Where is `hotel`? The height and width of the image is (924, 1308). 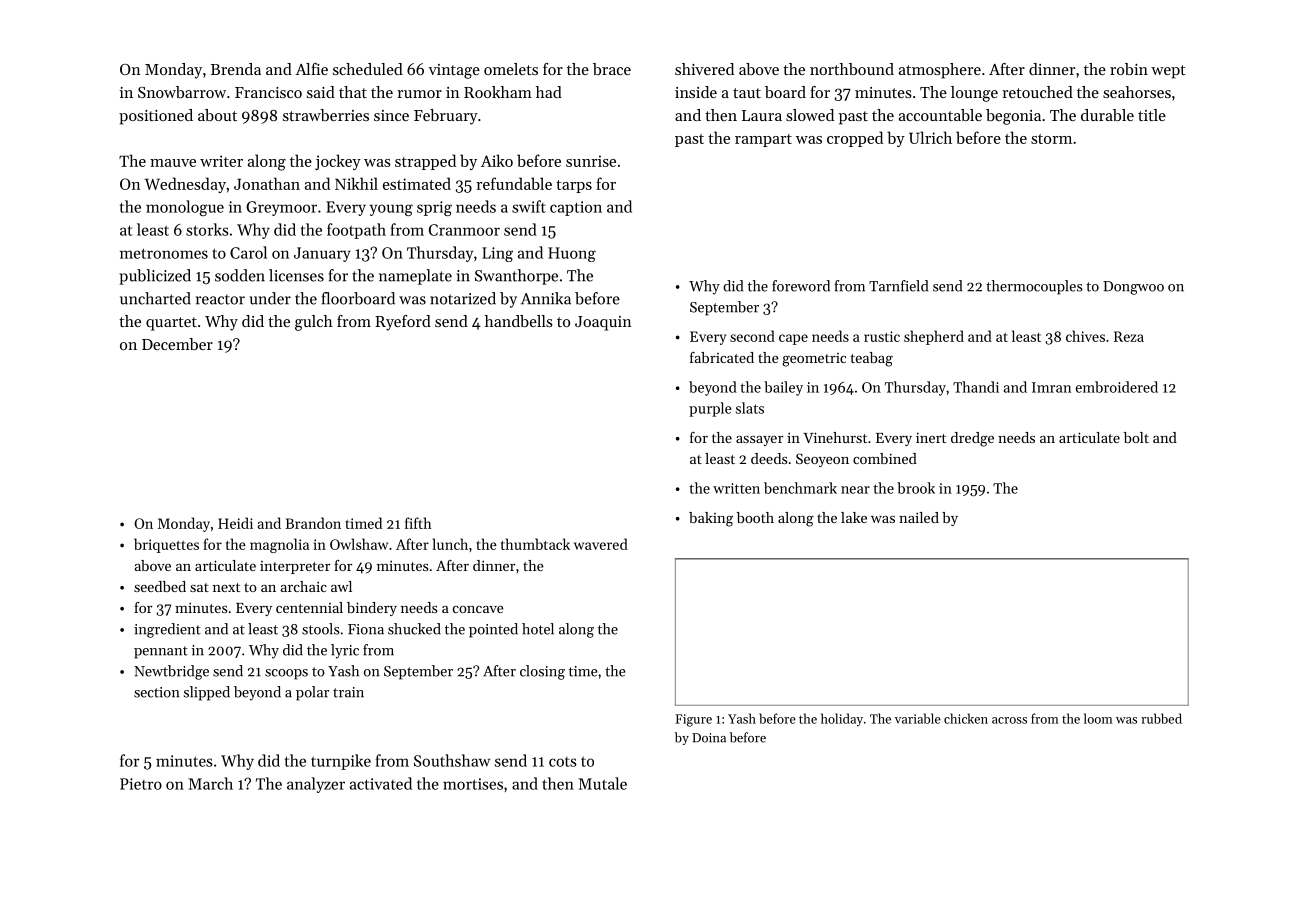 hotel is located at coordinates (538, 629).
